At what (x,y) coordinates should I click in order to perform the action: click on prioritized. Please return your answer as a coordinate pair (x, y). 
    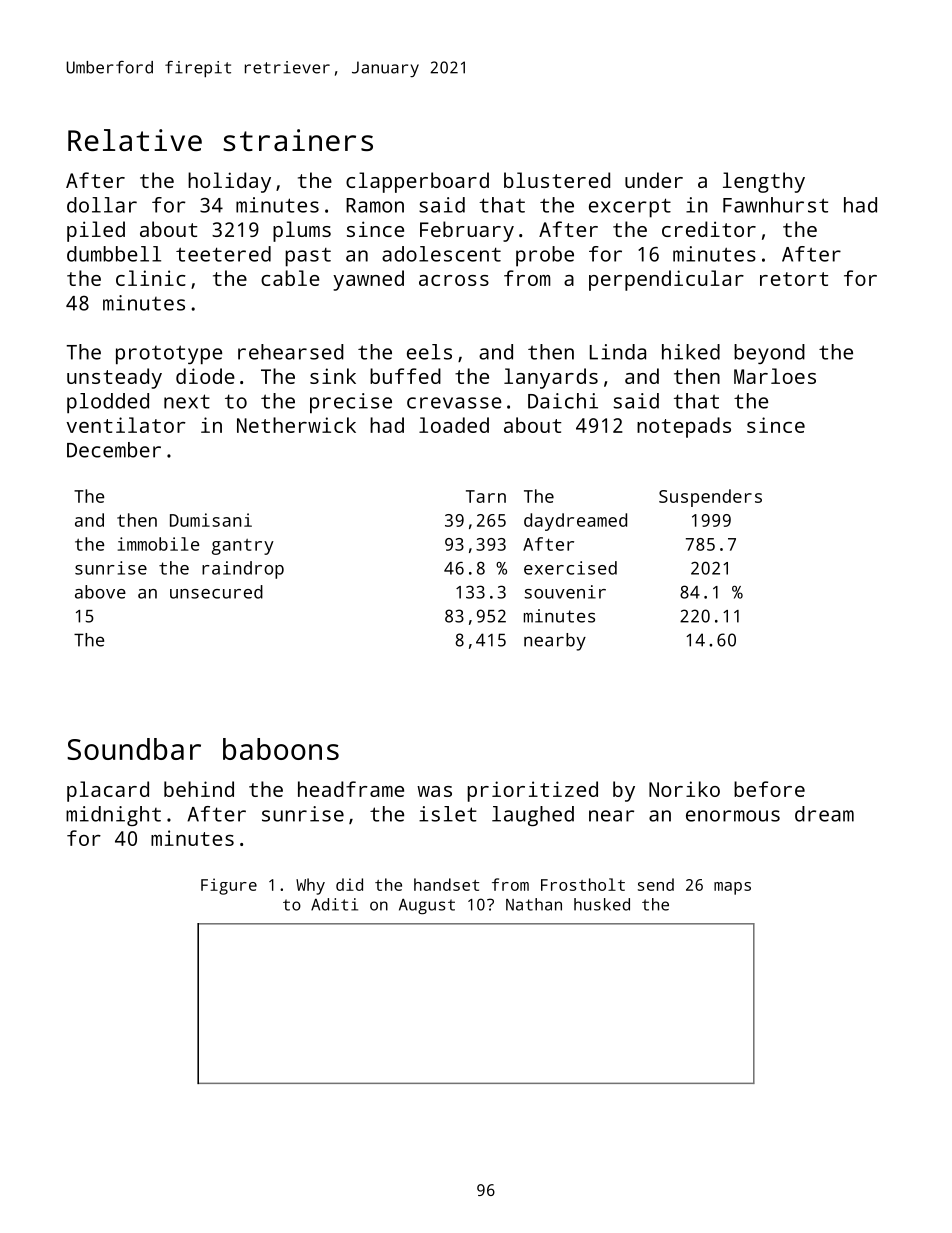
    Looking at the image, I should click on (532, 791).
